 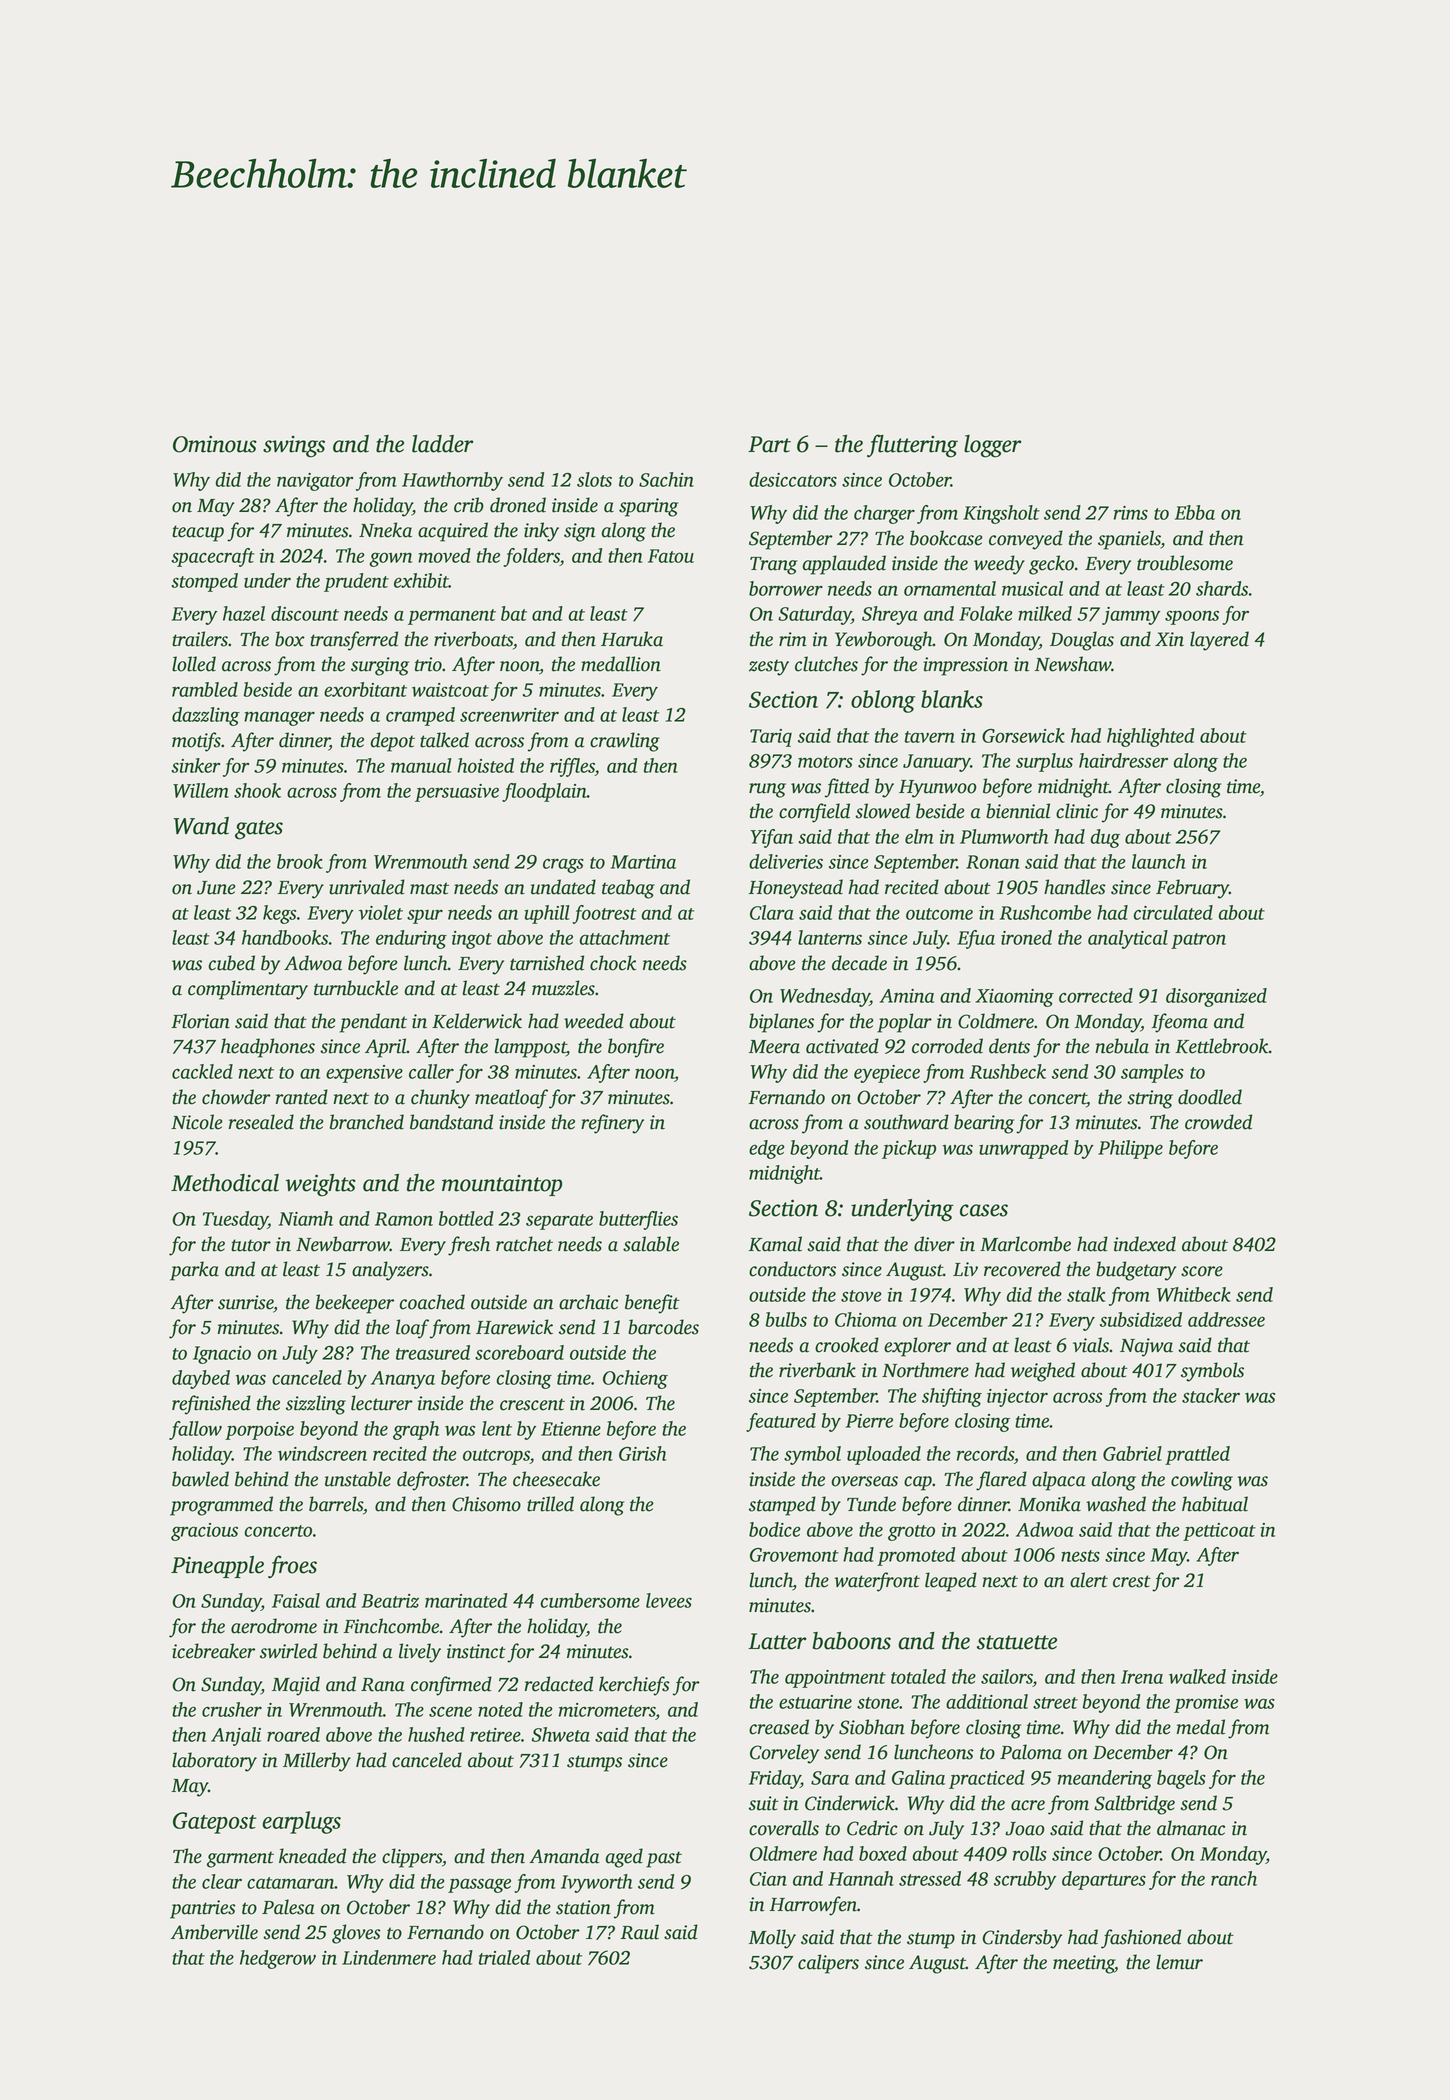 I want to click on handbooks, so click(x=285, y=937).
